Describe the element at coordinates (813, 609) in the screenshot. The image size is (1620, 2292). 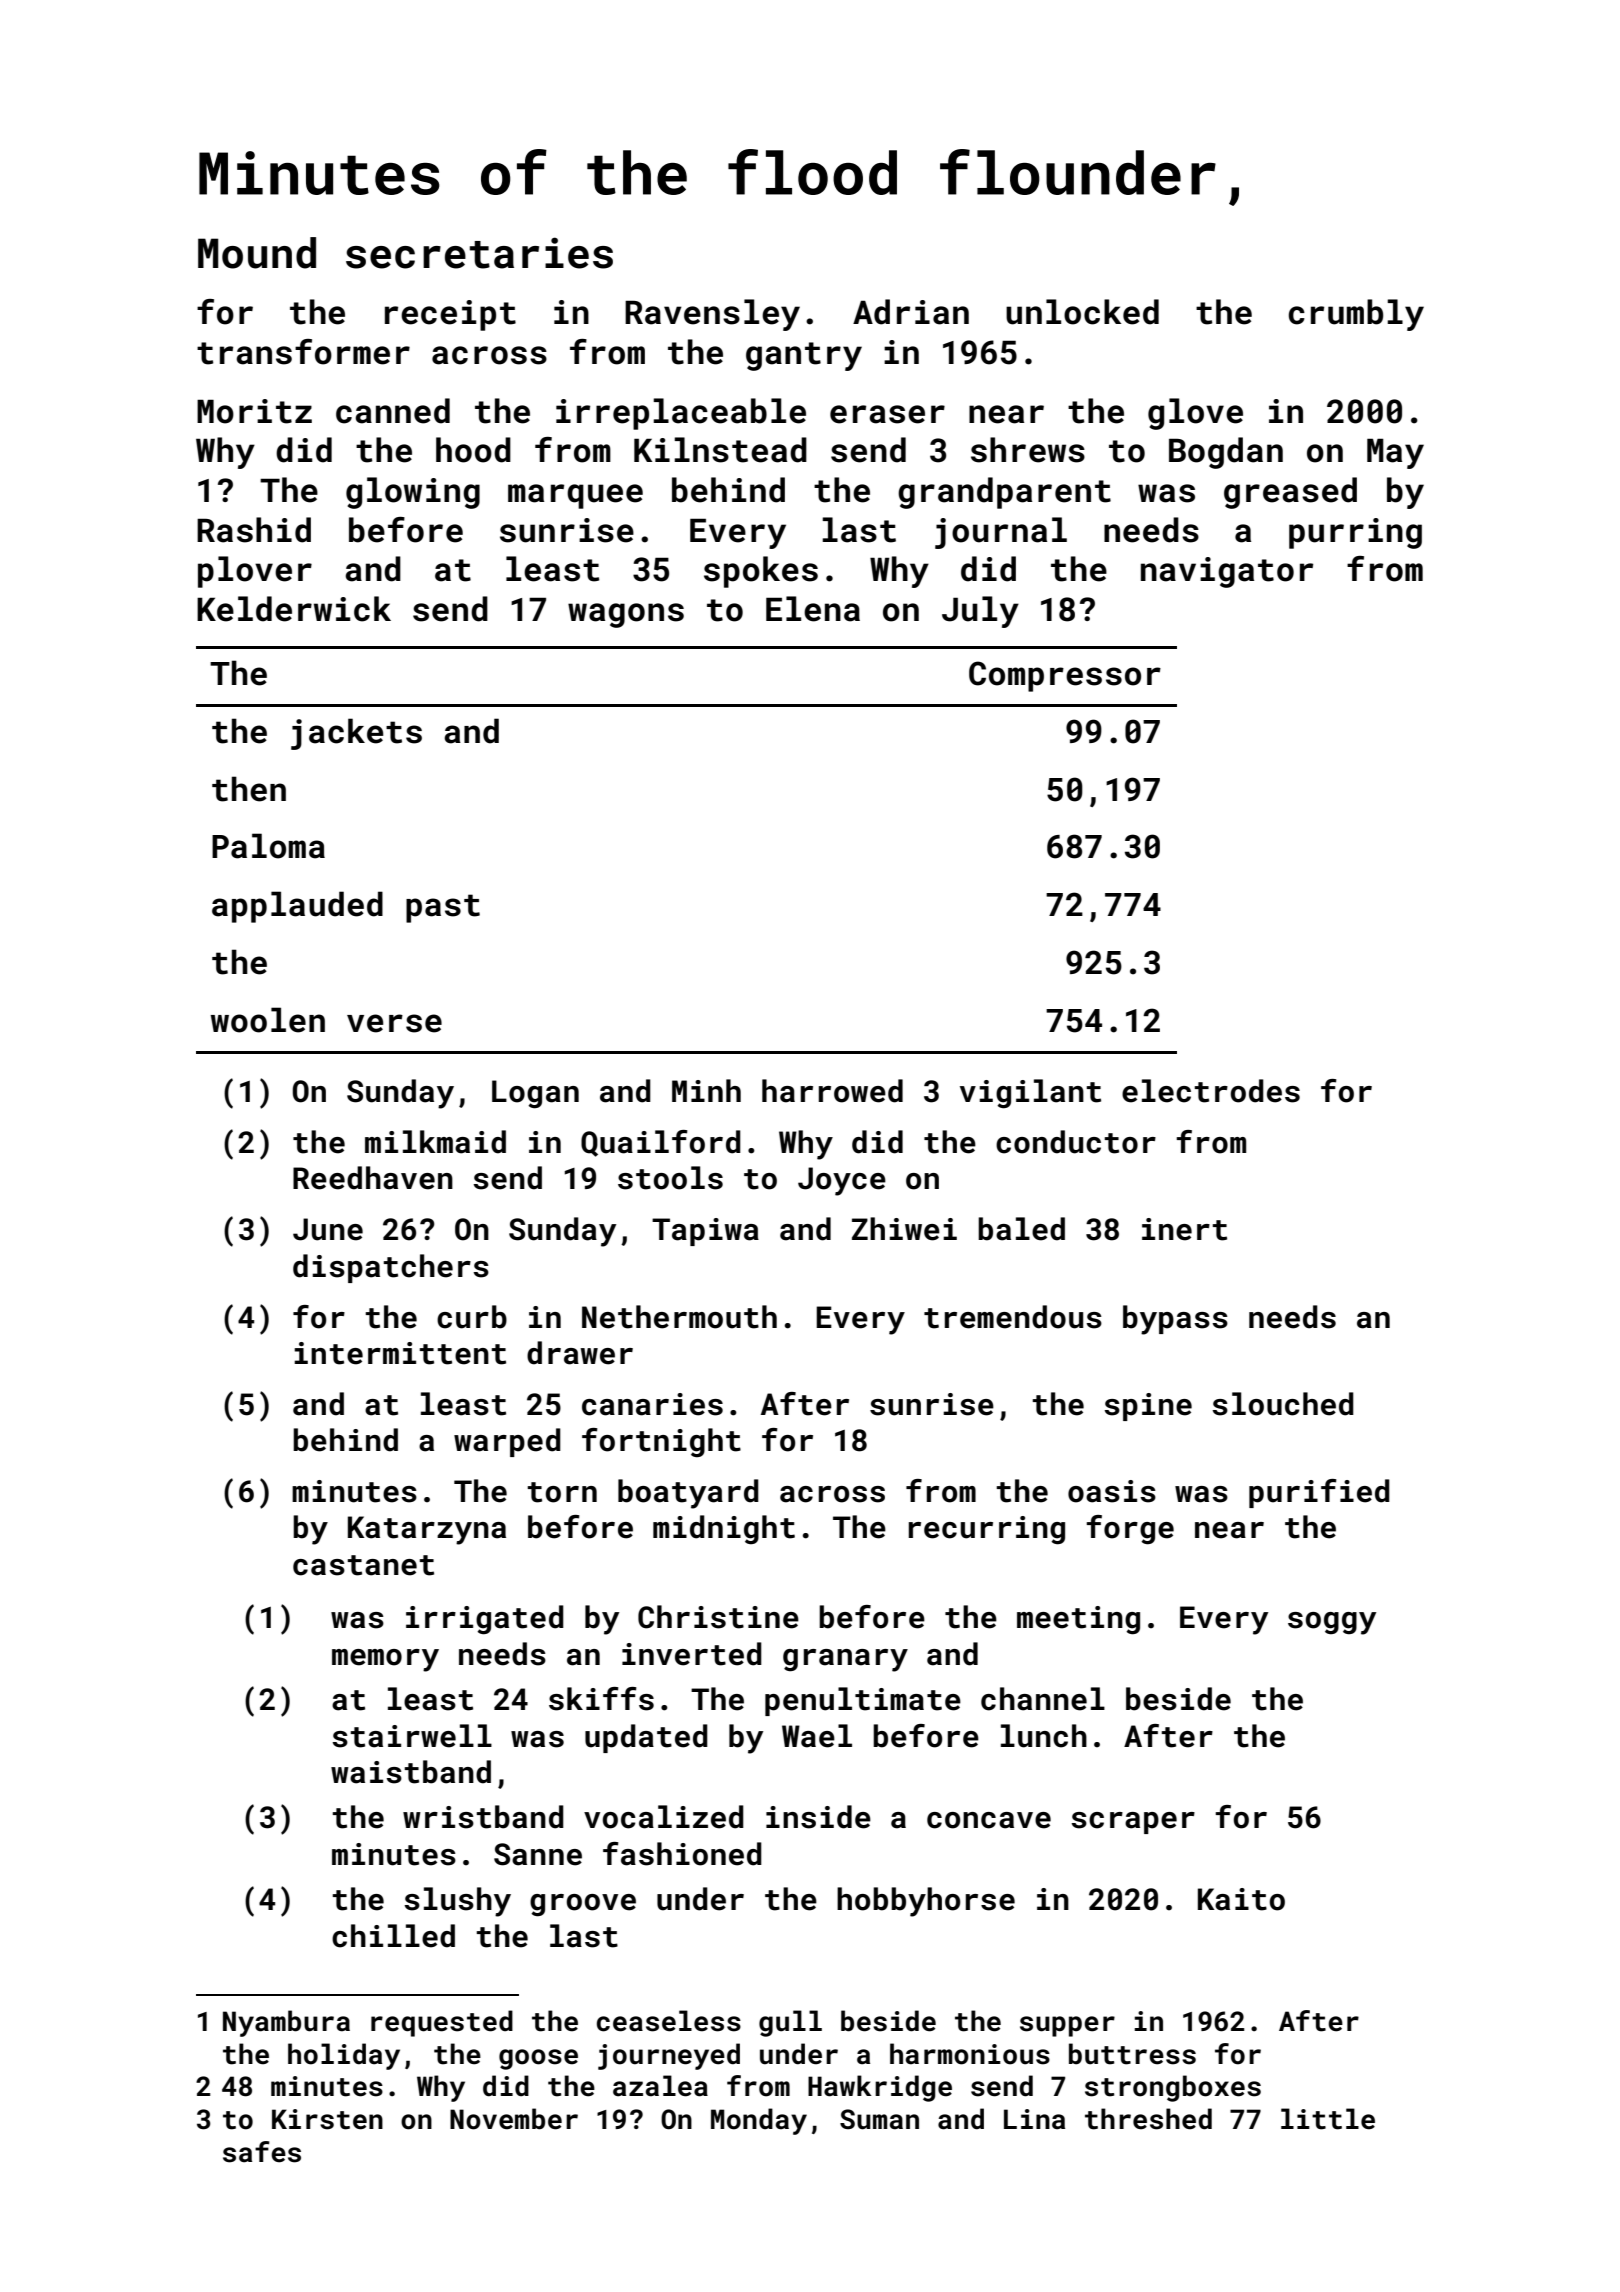
I see `Elena` at that location.
